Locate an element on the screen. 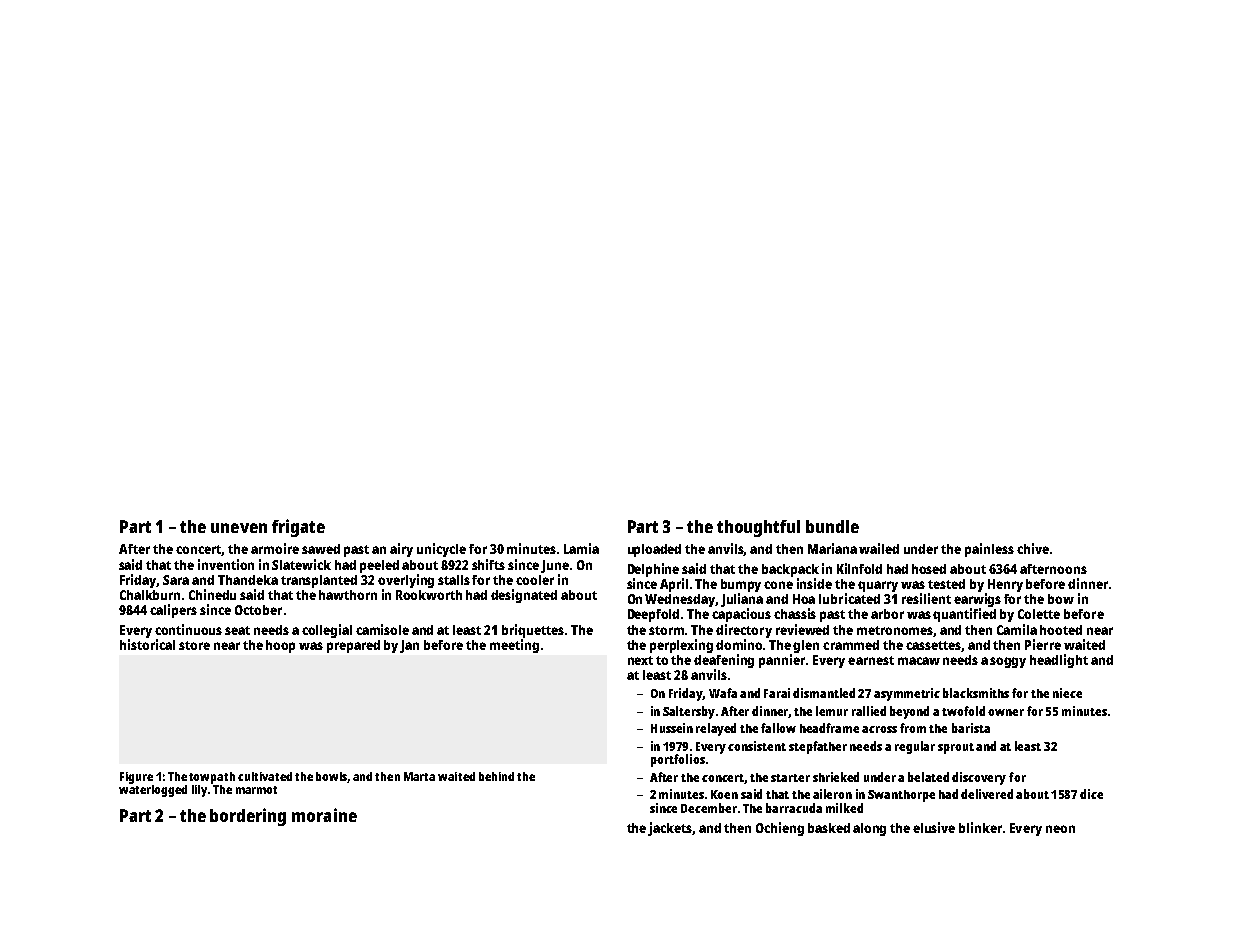 Image resolution: width=1233 pixels, height=952 pixels. Chinedu is located at coordinates (212, 594).
